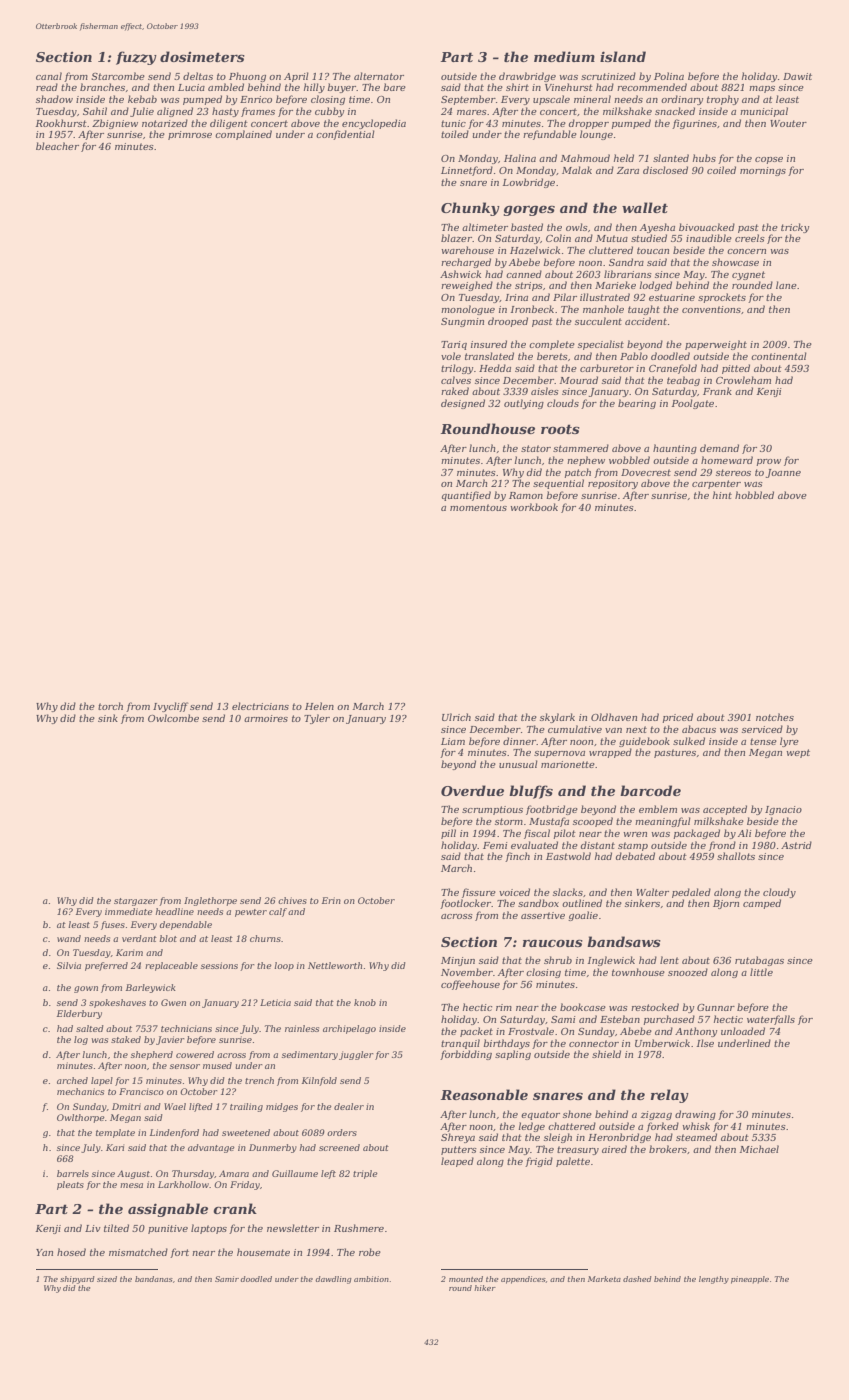 Image resolution: width=849 pixels, height=1400 pixels. I want to click on hint, so click(722, 495).
